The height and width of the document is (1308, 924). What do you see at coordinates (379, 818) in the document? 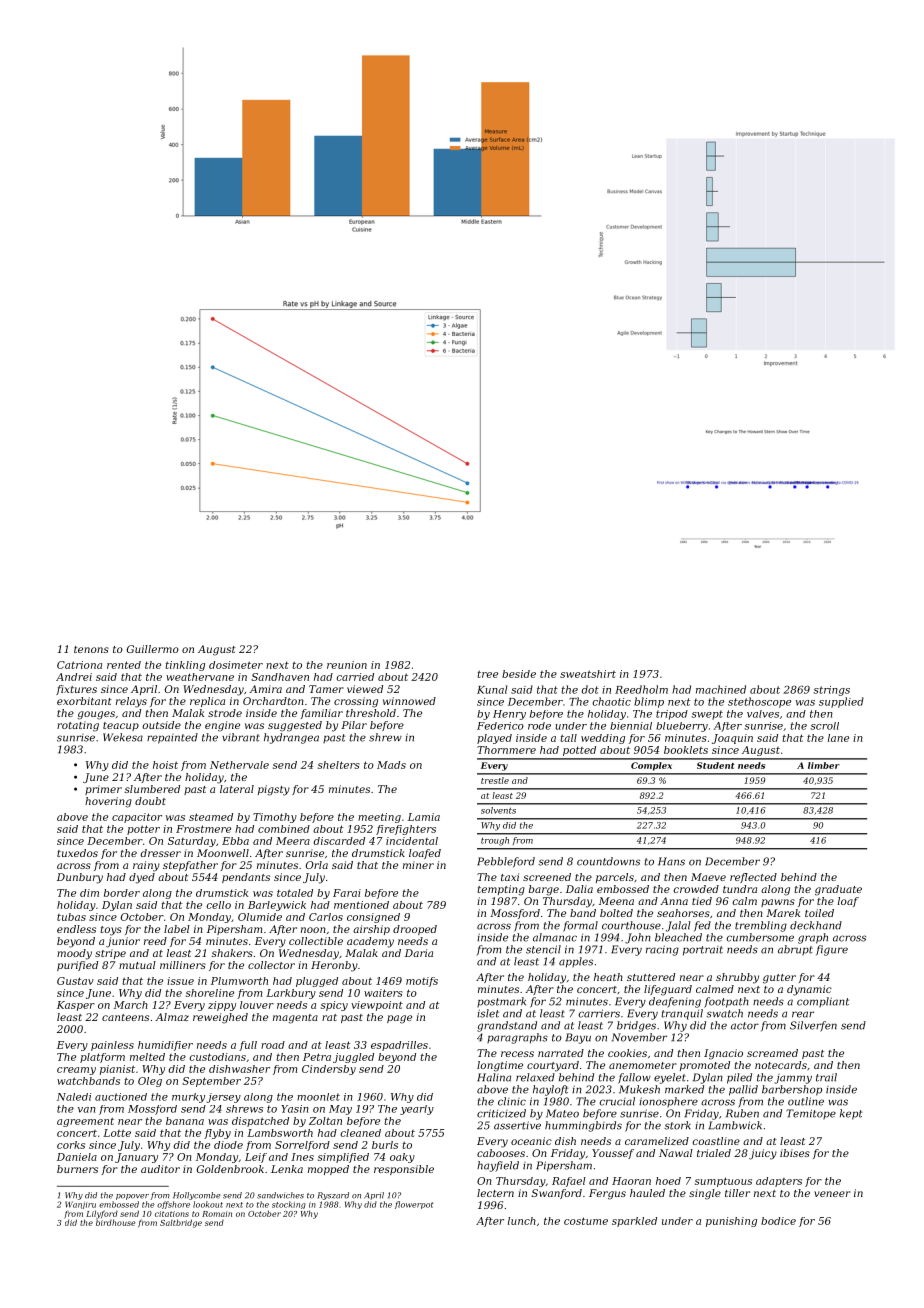
I see `meeting` at bounding box center [379, 818].
